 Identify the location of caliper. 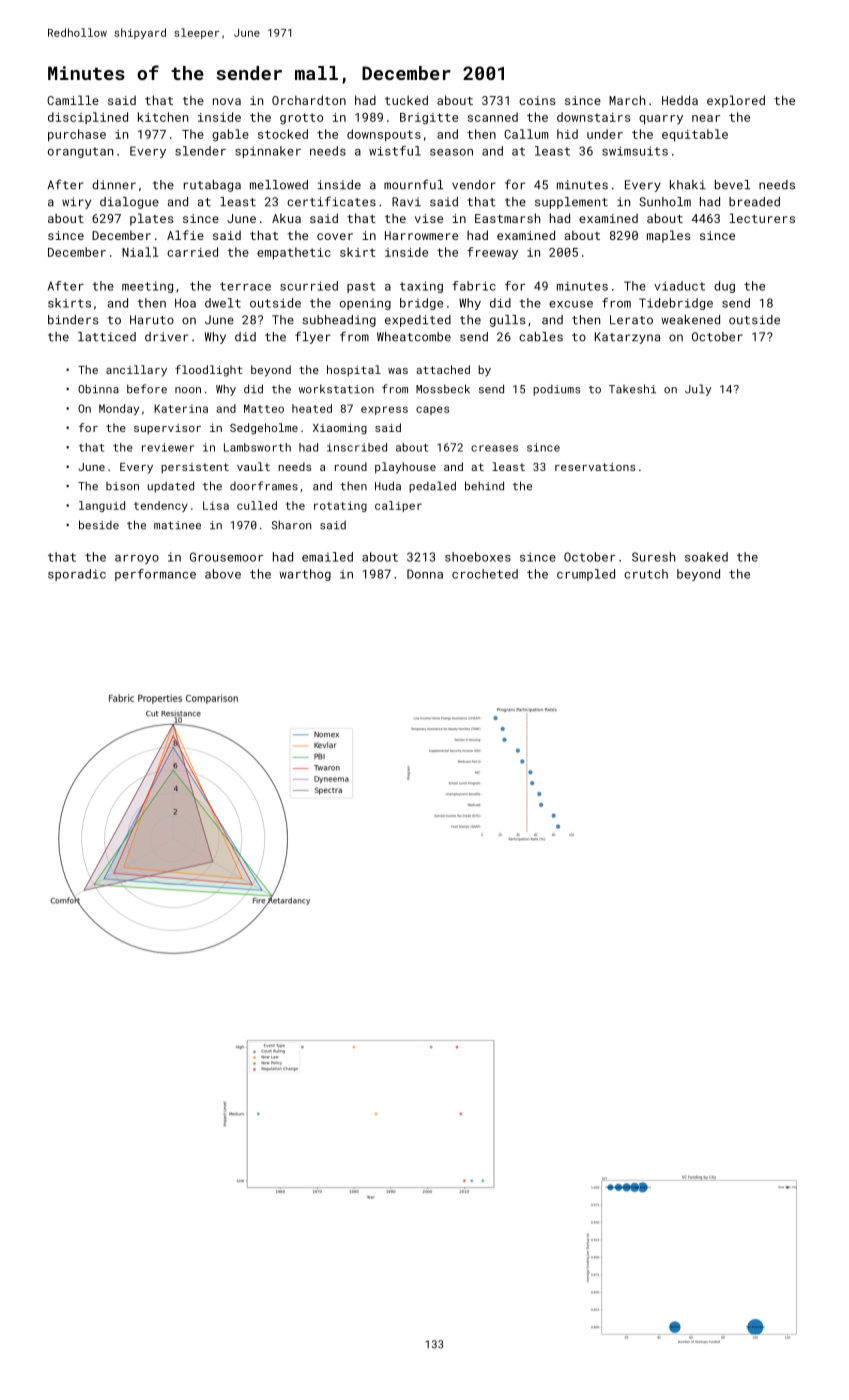
(398, 506).
